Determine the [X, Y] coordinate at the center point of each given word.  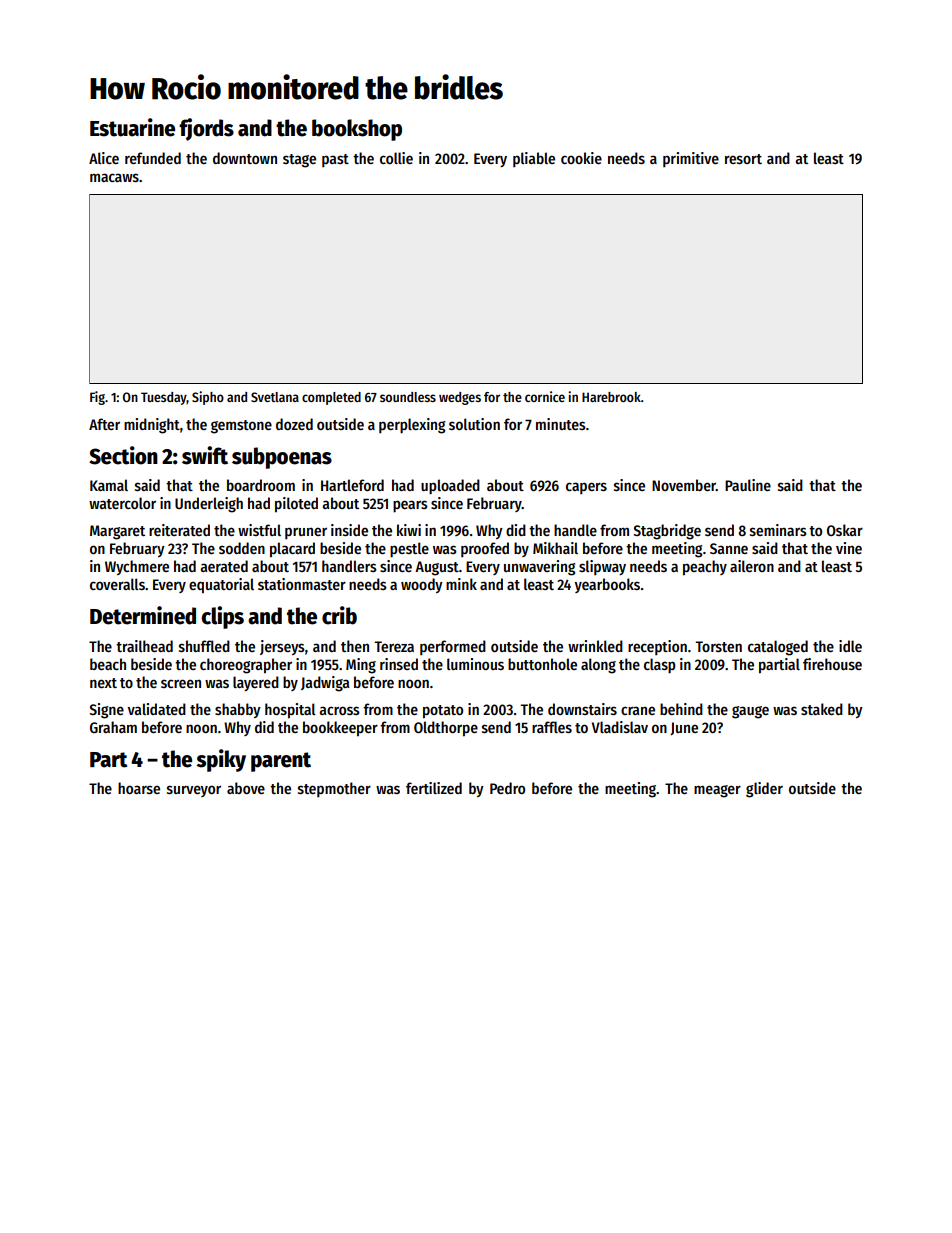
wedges [460, 398]
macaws [114, 177]
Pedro [507, 788]
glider [764, 790]
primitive [691, 159]
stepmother [334, 789]
